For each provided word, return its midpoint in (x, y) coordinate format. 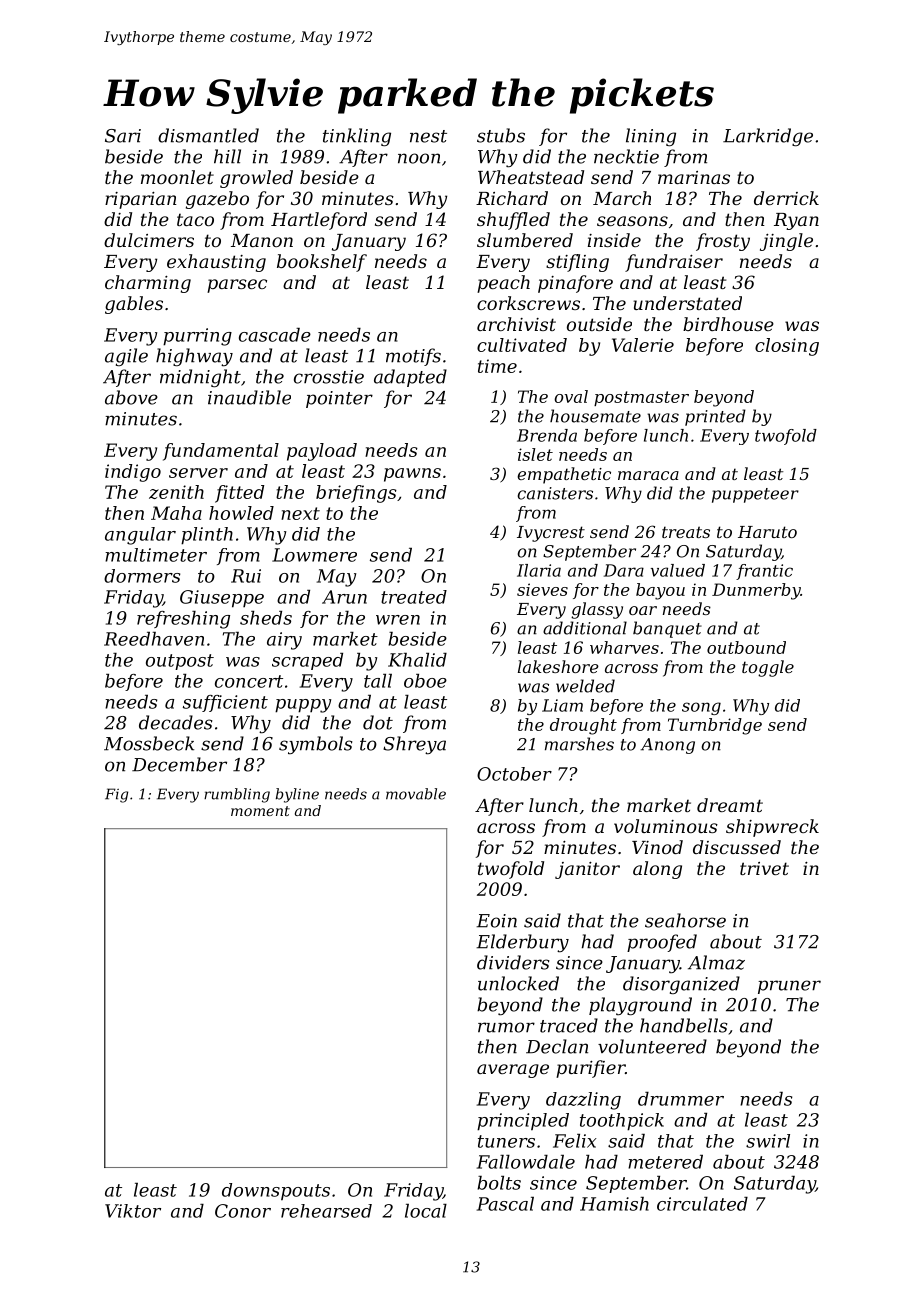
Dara (624, 570)
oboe (425, 681)
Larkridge (768, 137)
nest (428, 136)
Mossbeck (149, 743)
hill (227, 156)
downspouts (276, 1192)
